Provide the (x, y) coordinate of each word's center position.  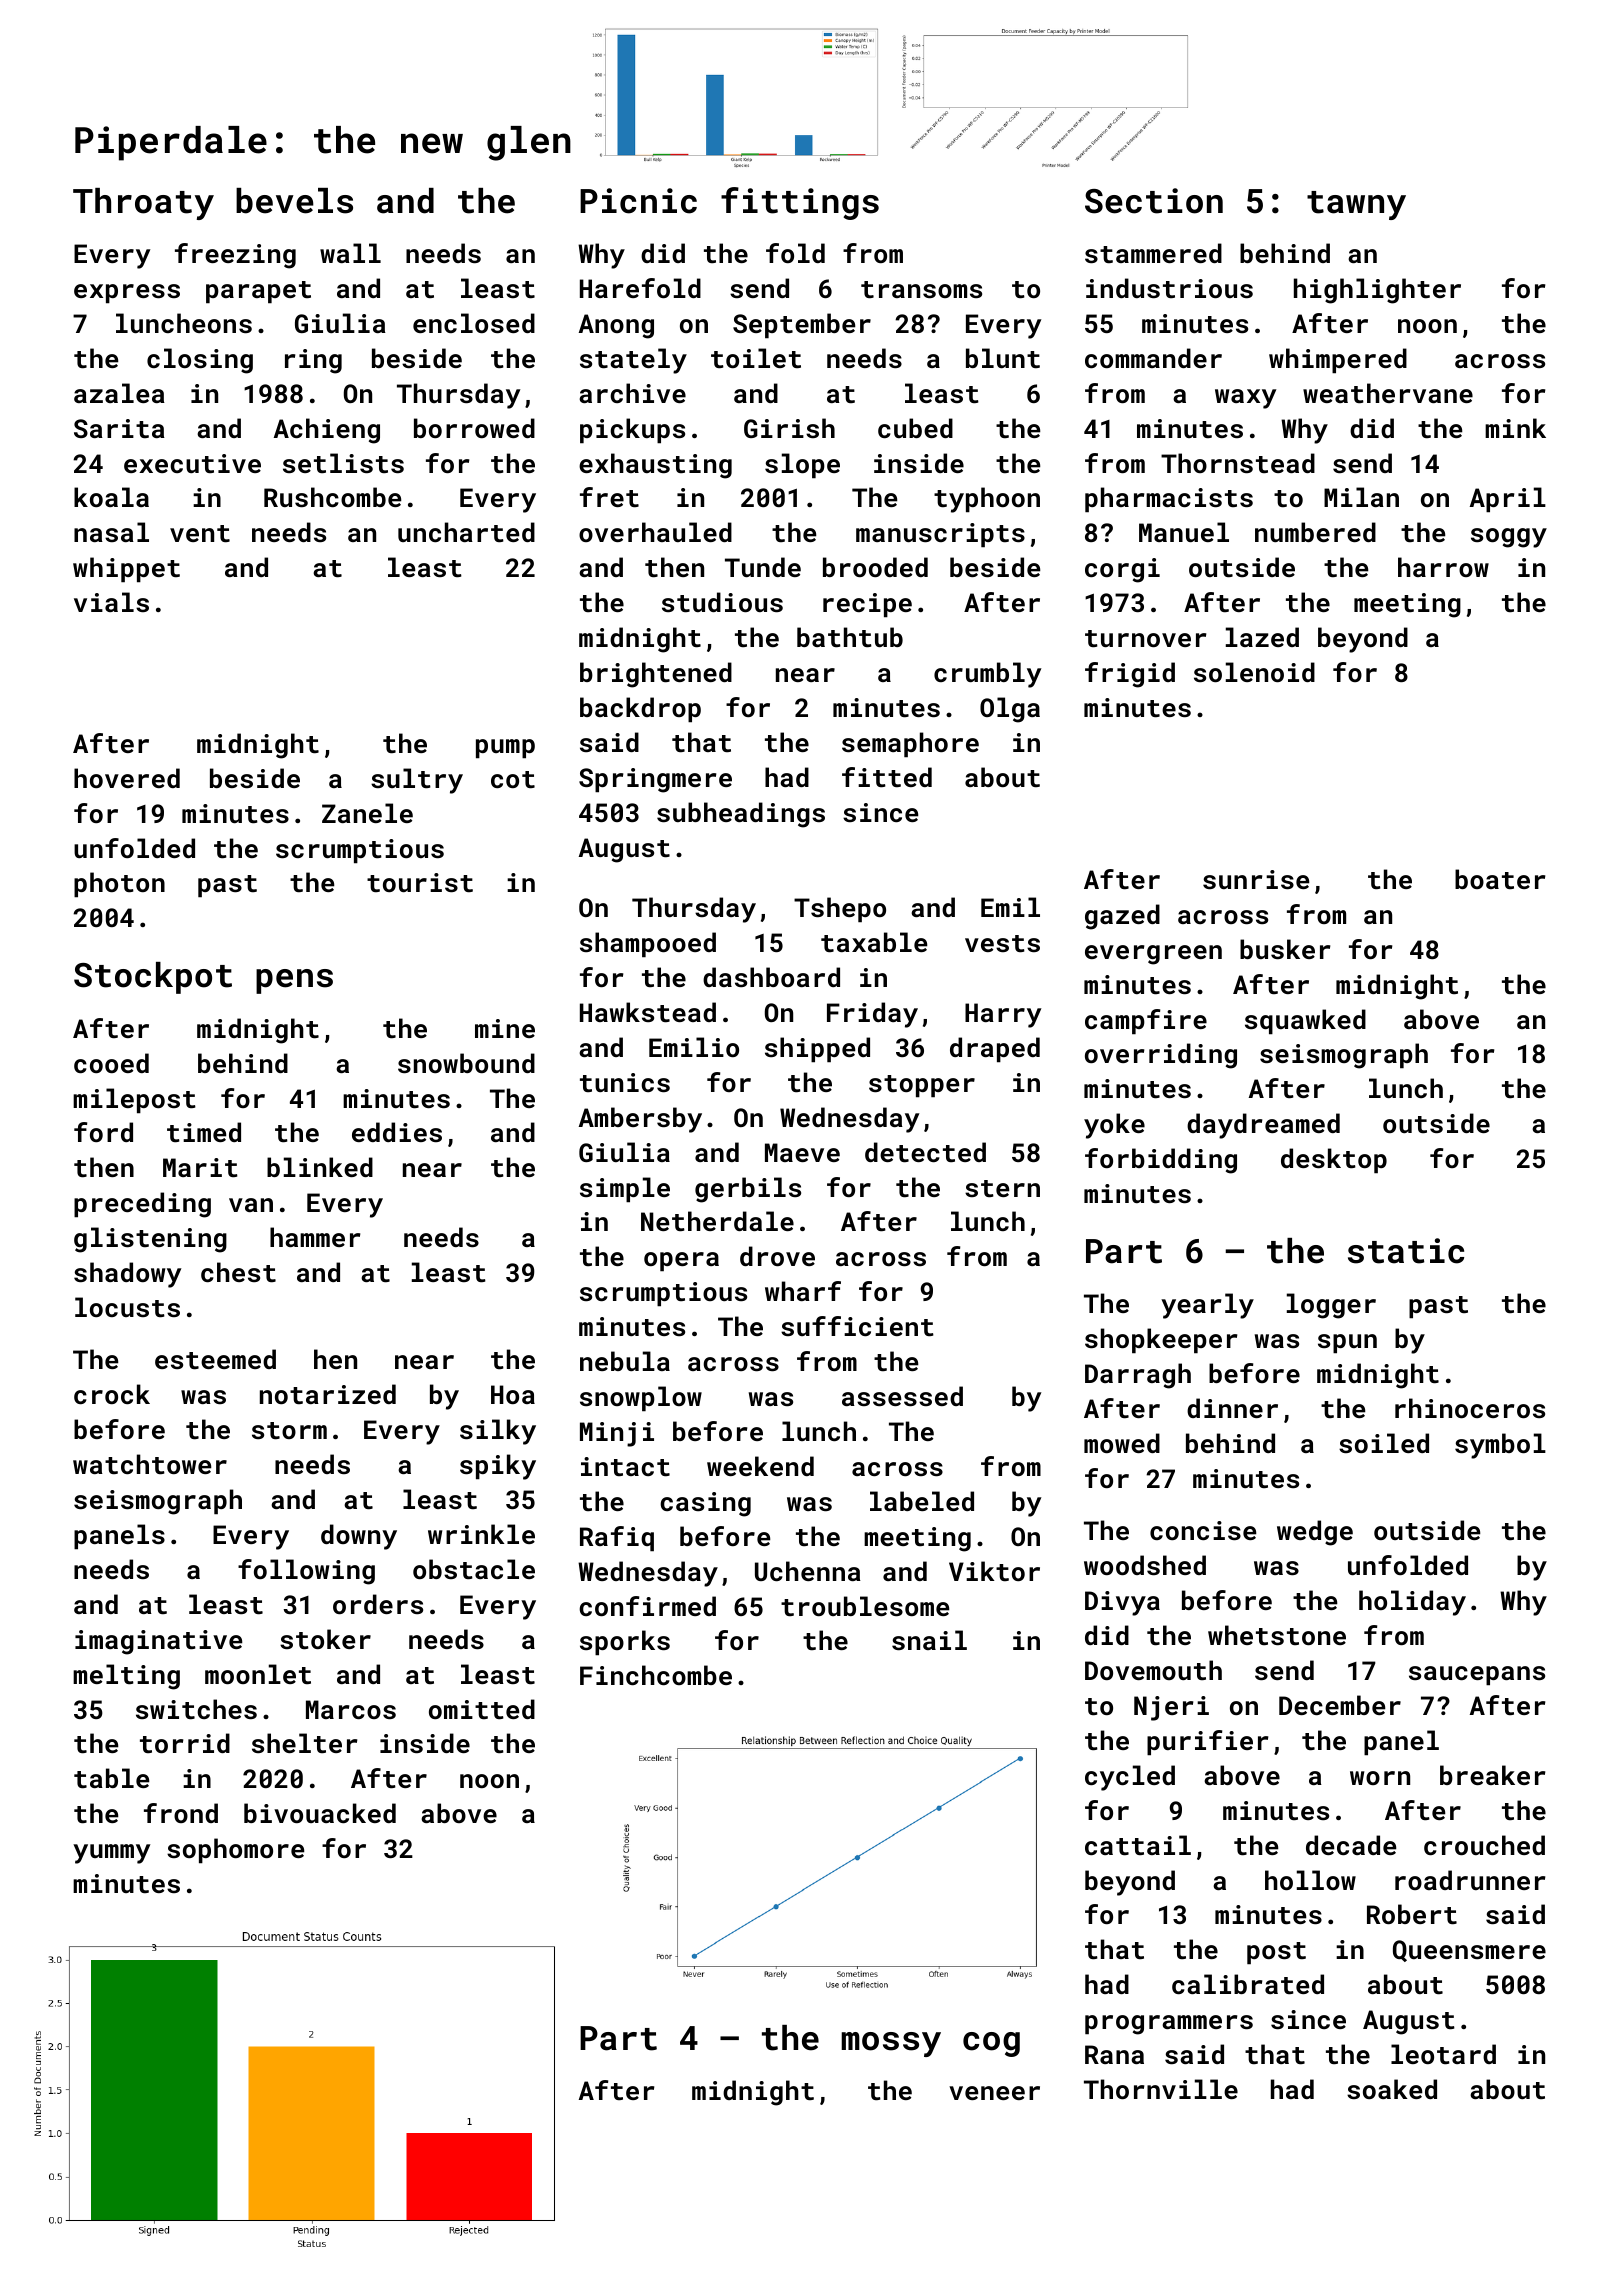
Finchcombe (656, 1675)
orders (378, 1604)
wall (350, 253)
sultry (417, 781)
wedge (1315, 1533)
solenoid (1254, 672)
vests (1002, 944)
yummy (111, 1854)
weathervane (1388, 393)
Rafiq (617, 1538)
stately (633, 361)
